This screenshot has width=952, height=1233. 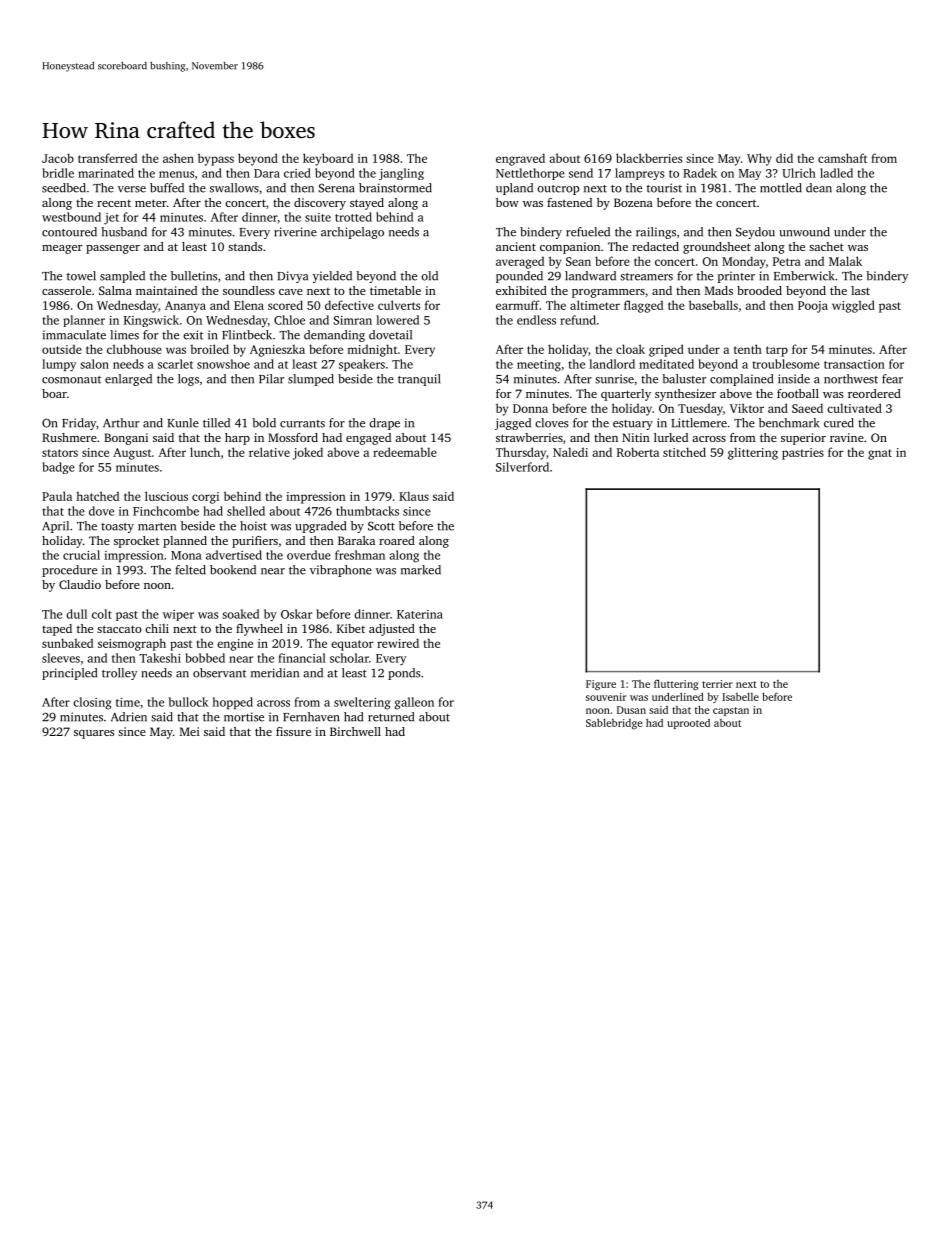 What do you see at coordinates (784, 158) in the screenshot?
I see `did` at bounding box center [784, 158].
